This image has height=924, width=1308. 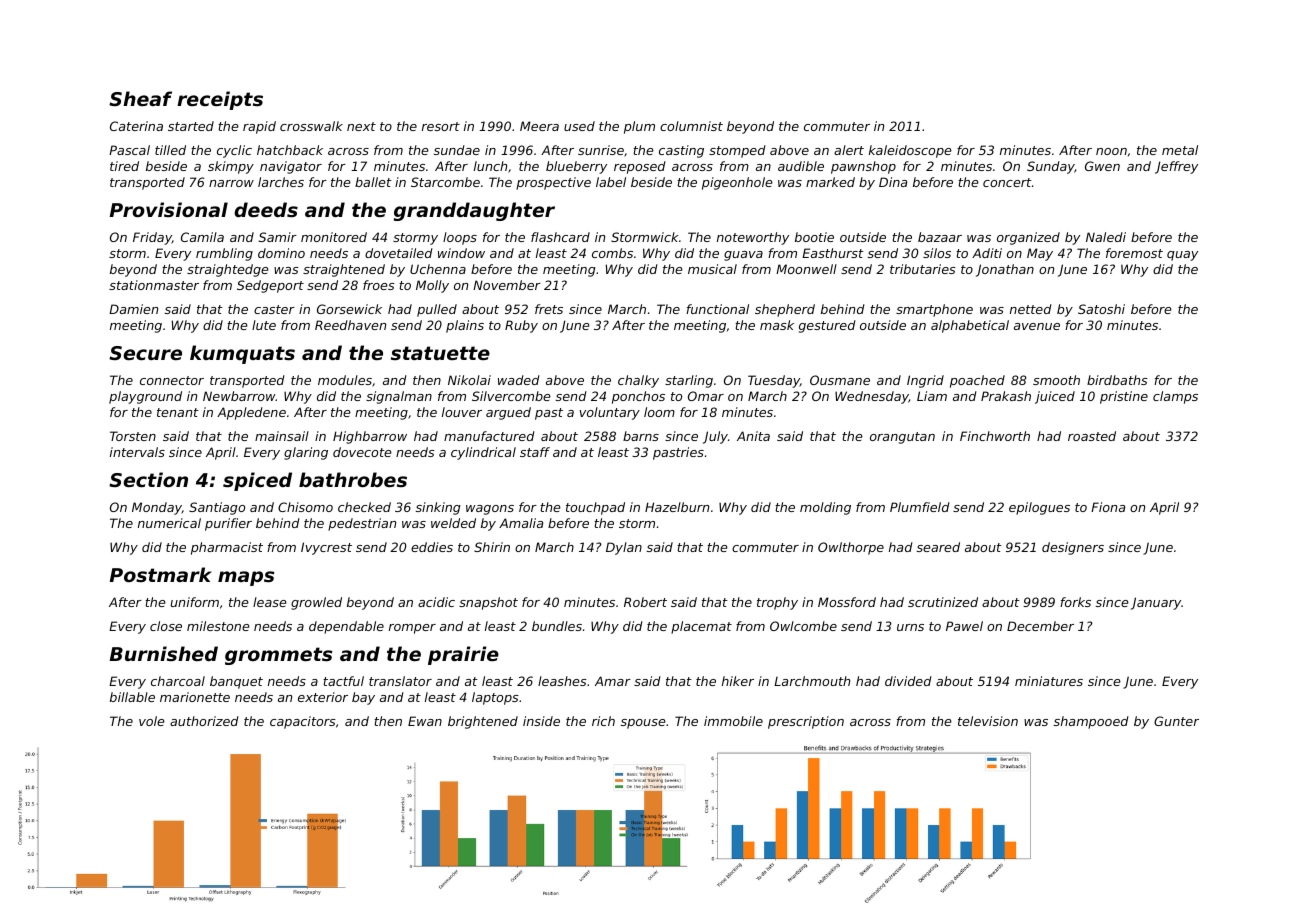 What do you see at coordinates (166, 626) in the image?
I see `close` at bounding box center [166, 626].
